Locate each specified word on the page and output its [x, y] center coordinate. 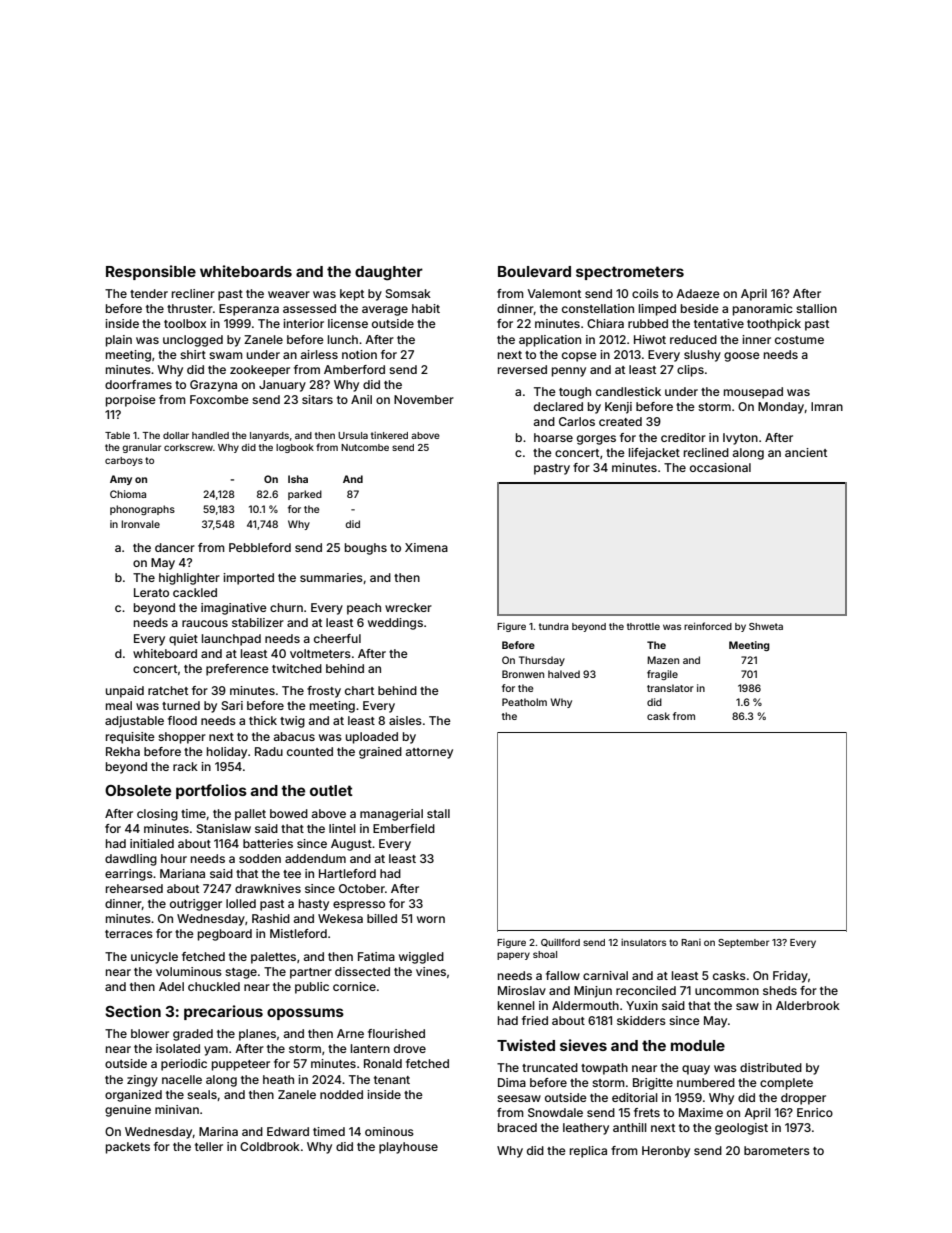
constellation [598, 308]
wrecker [408, 607]
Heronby [666, 1152]
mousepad [753, 393]
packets [128, 1148]
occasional [720, 467]
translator [670, 688]
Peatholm [524, 702]
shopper [182, 738]
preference [237, 670]
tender [149, 293]
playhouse [408, 1148]
